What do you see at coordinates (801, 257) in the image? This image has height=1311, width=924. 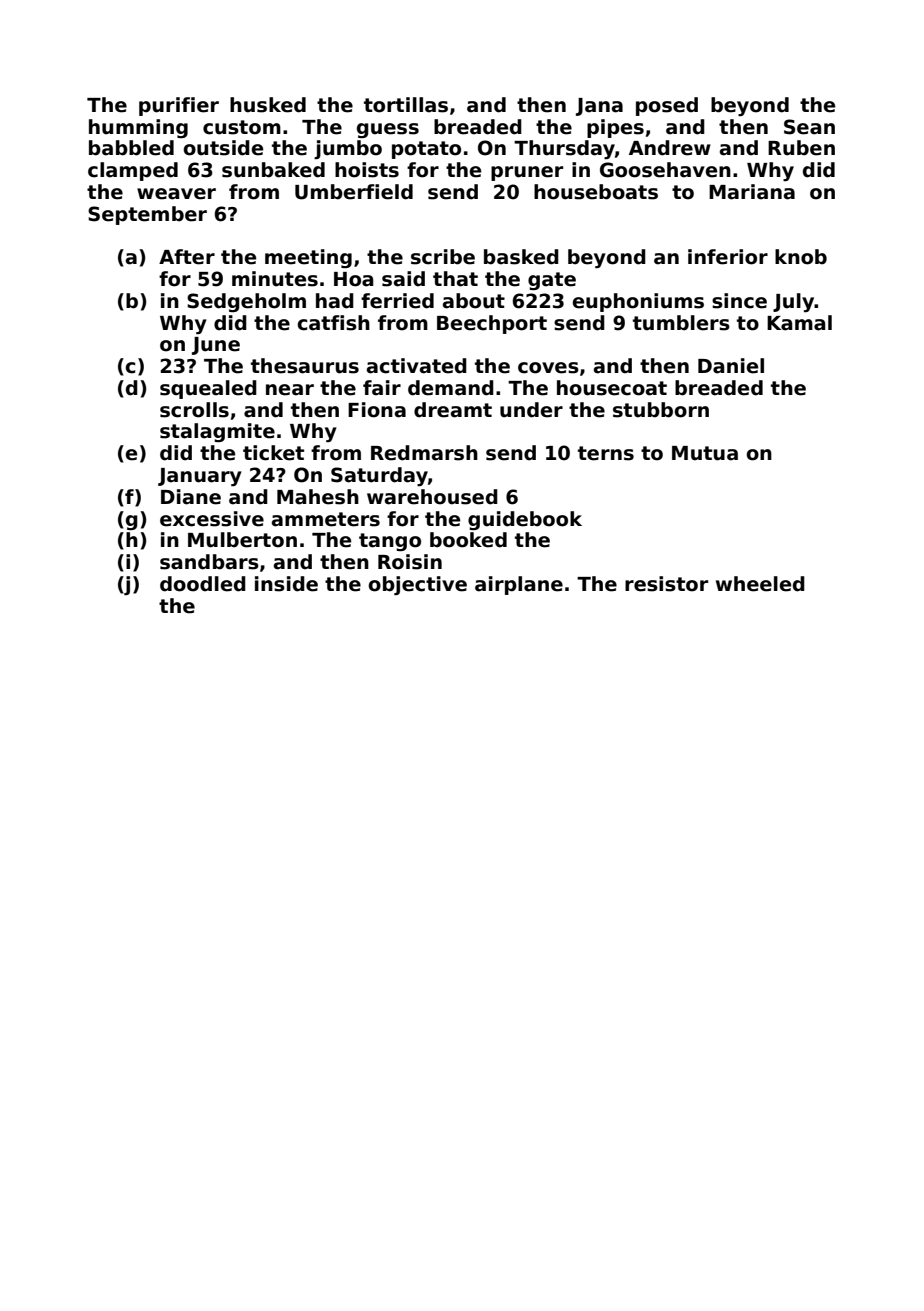 I see `knob` at bounding box center [801, 257].
